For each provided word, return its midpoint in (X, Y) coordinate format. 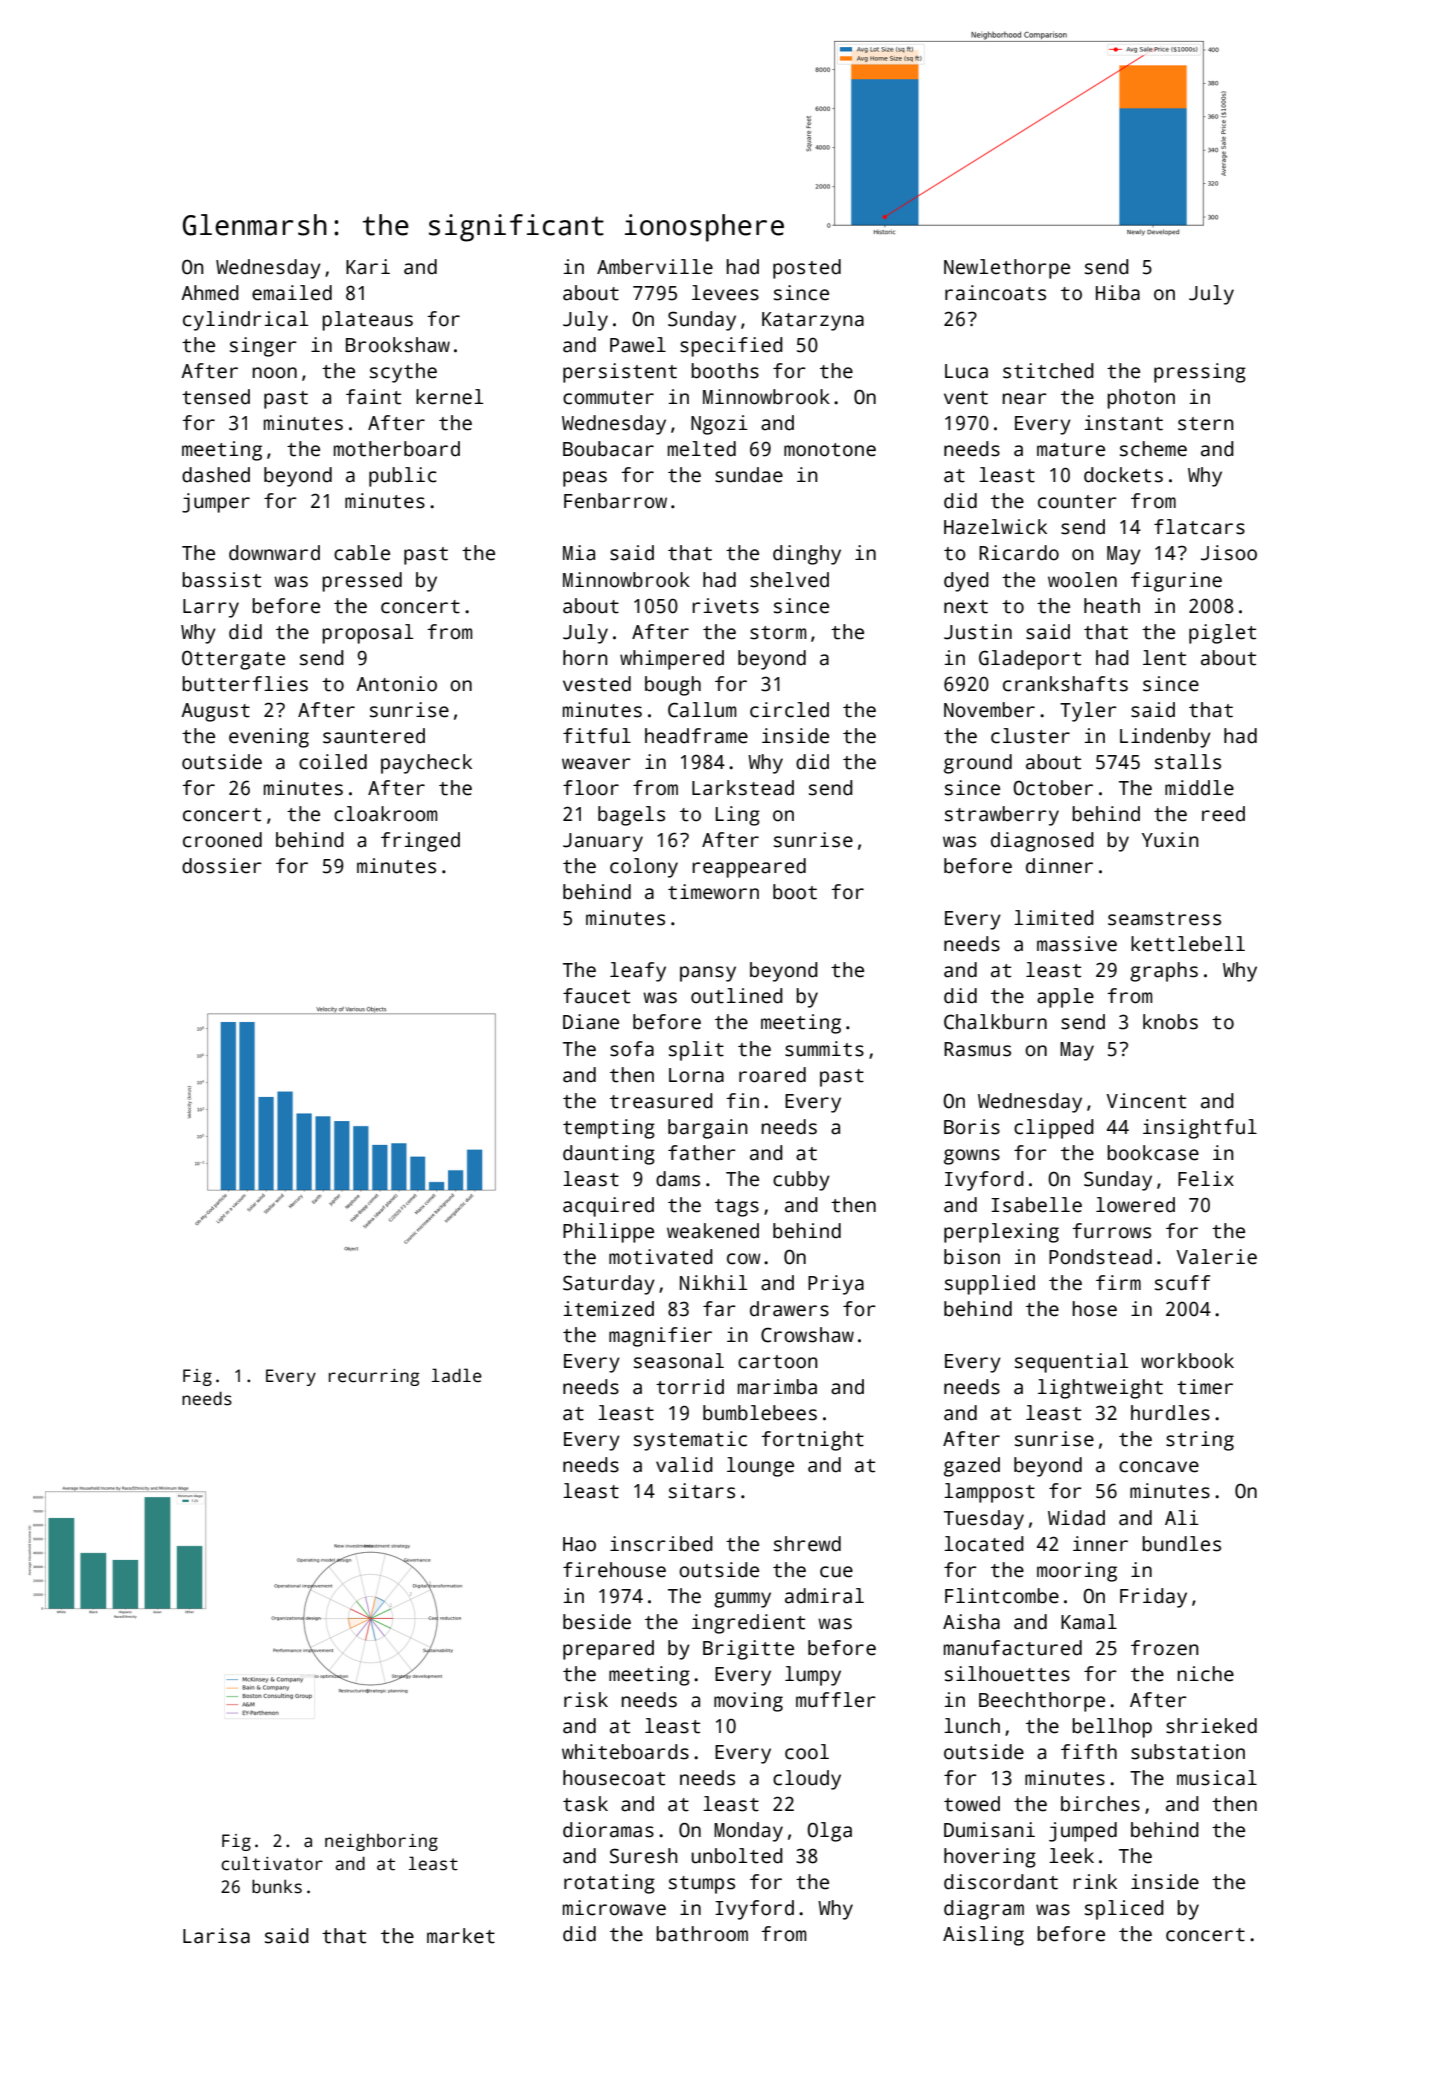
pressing (1200, 373)
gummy (742, 1600)
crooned (222, 840)
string (1200, 1441)
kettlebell (1188, 944)
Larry (211, 608)
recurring (374, 1377)
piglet (1222, 634)
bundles (1181, 1544)
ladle (457, 1375)
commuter (608, 398)
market (461, 1936)
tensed (216, 397)
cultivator (272, 1863)
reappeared (749, 868)
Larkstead (743, 788)
